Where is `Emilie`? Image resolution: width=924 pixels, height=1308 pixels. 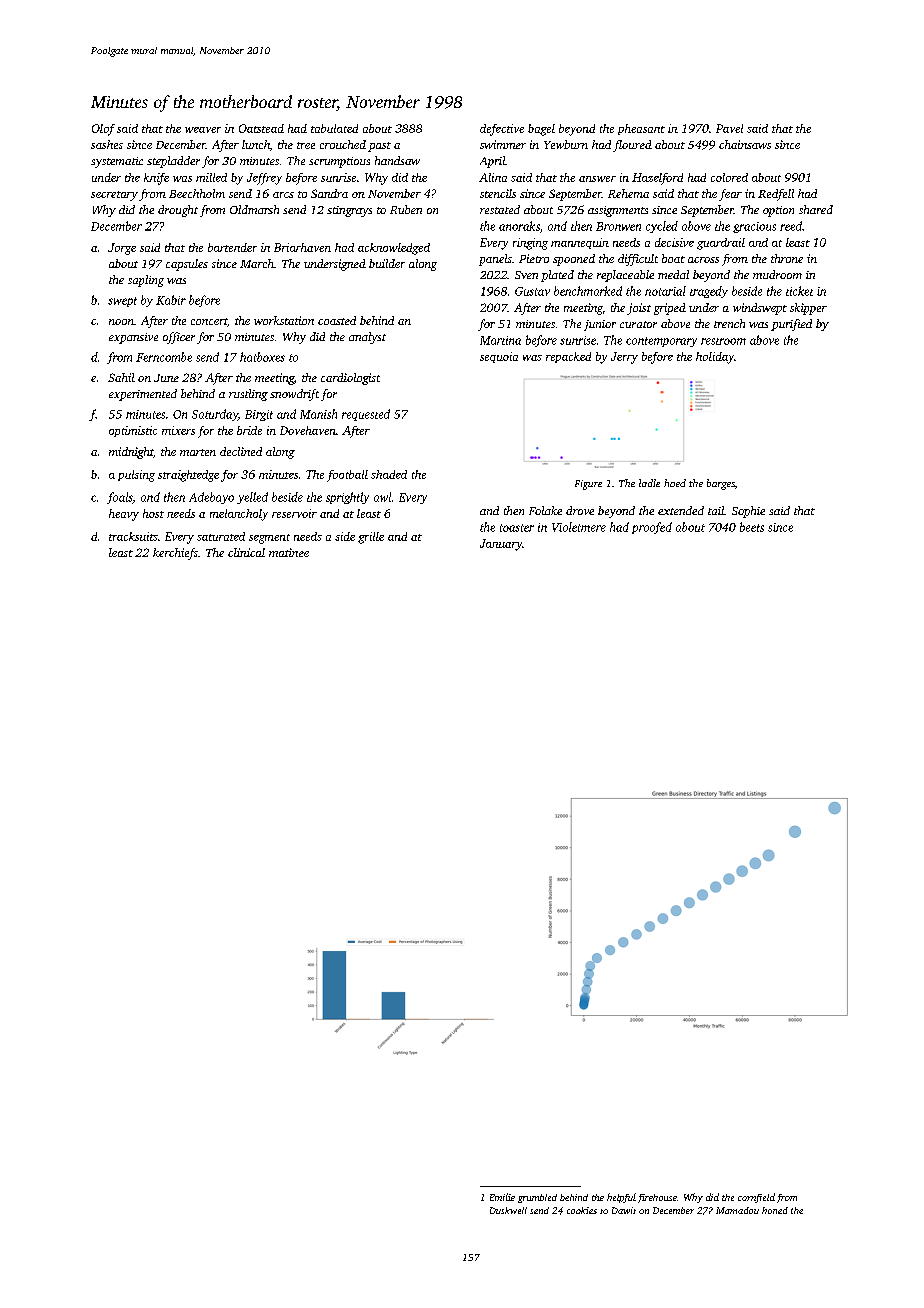 Emilie is located at coordinates (502, 1197).
